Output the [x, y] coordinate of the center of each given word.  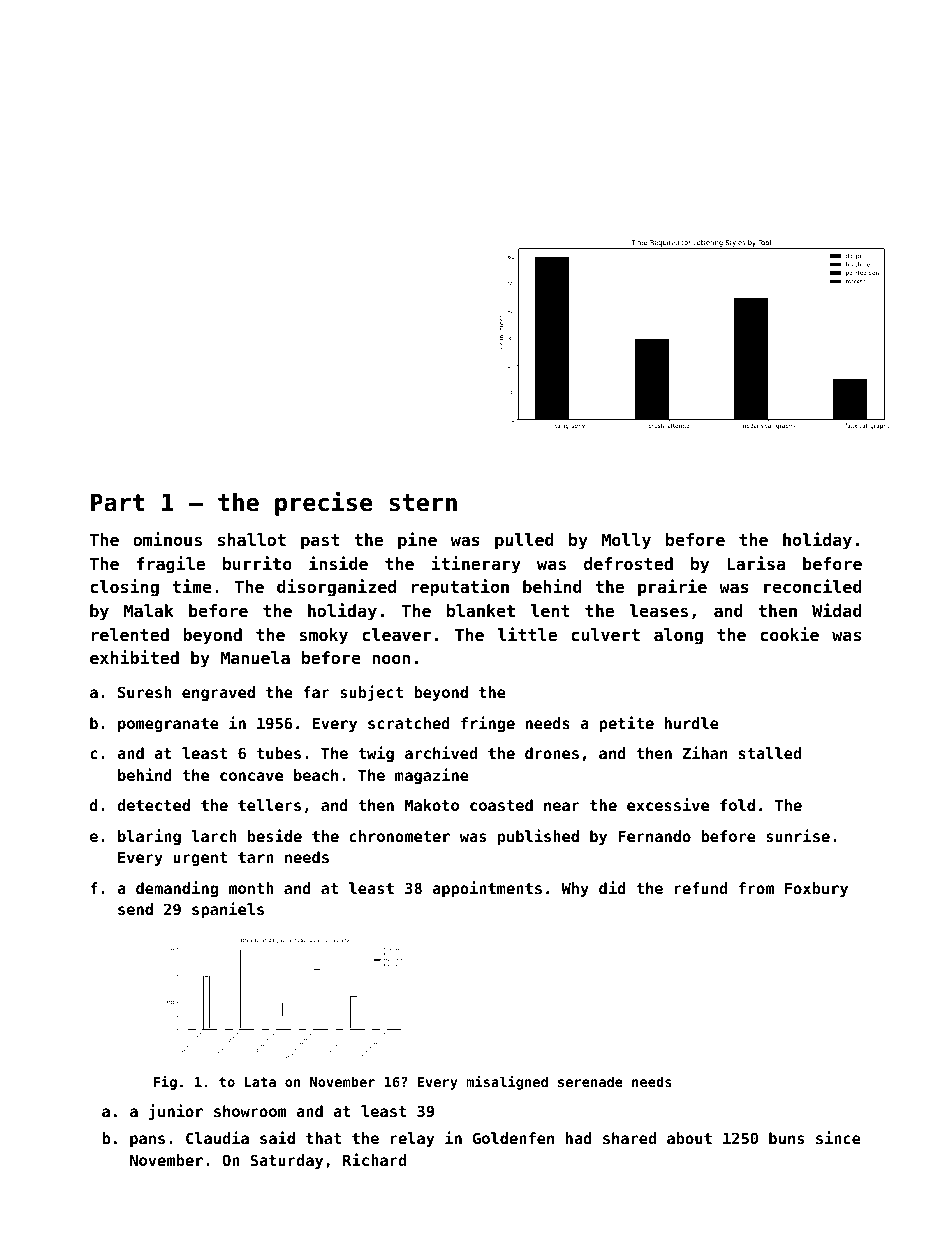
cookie [789, 634]
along [678, 636]
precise [323, 504]
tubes [279, 753]
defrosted [628, 563]
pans [147, 1141]
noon [391, 659]
